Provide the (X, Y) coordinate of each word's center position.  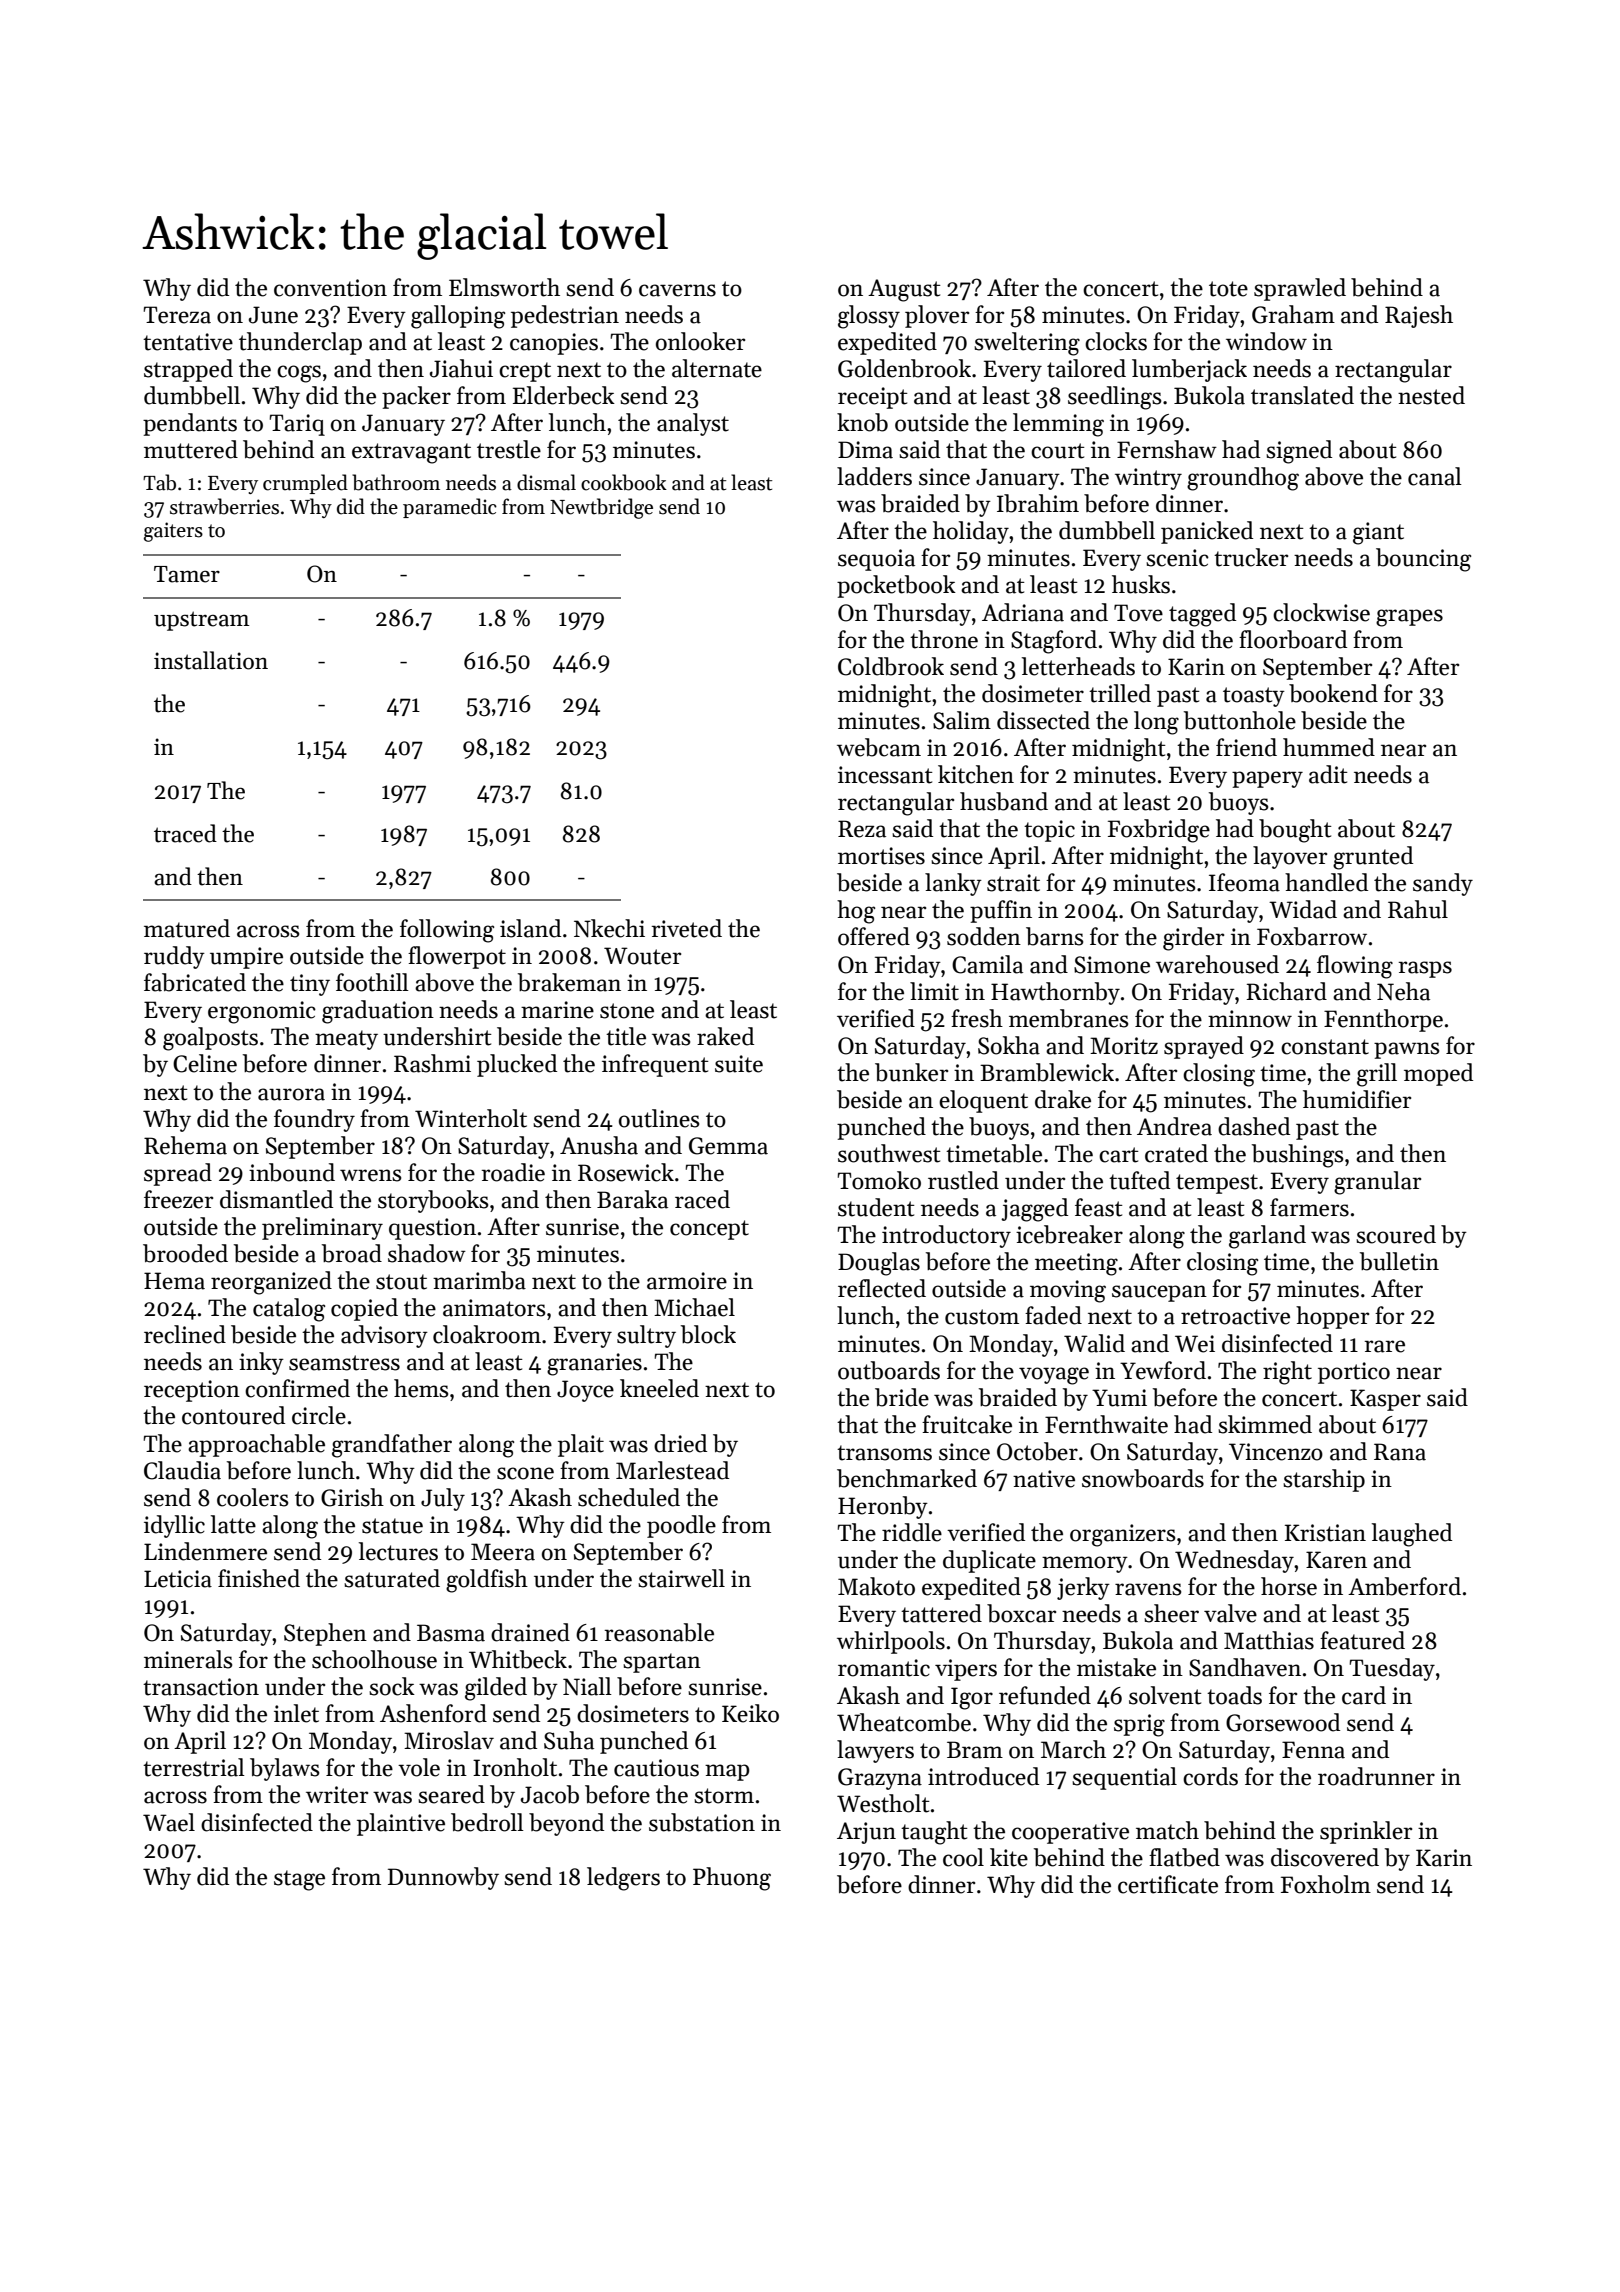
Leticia (178, 1579)
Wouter (642, 956)
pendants (190, 424)
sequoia (876, 560)
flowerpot (457, 957)
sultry (646, 1336)
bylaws (284, 1769)
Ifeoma (1244, 882)
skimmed (1265, 1424)
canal (1435, 476)
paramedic (450, 508)
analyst (693, 424)
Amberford (1404, 1586)
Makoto (876, 1586)
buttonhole (1240, 720)
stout (401, 1282)
